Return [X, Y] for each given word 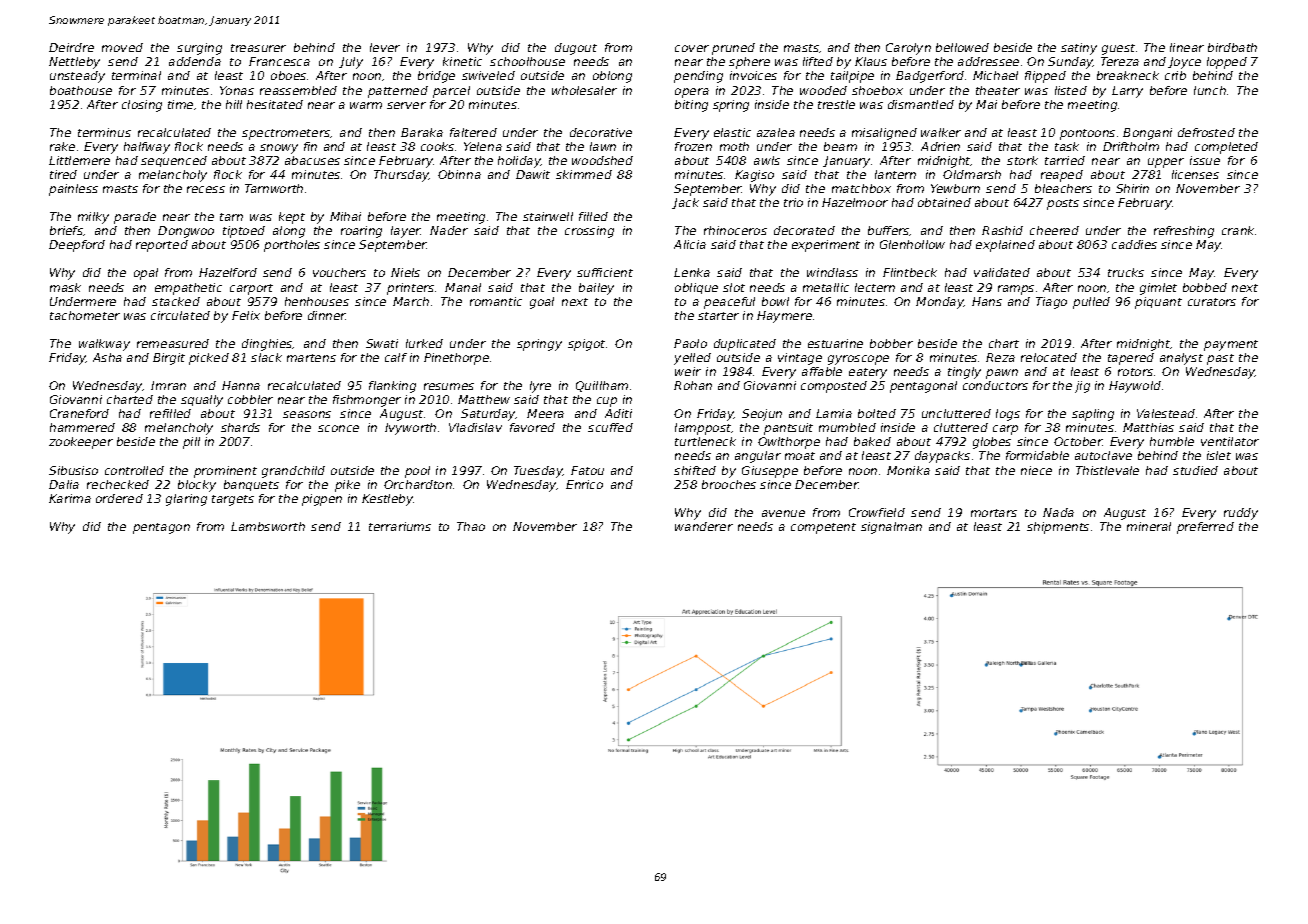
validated [1002, 272]
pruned [733, 49]
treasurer [258, 48]
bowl [775, 301]
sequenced [174, 161]
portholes [292, 246]
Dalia [64, 484]
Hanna [241, 385]
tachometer [85, 315]
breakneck [1128, 75]
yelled [692, 359]
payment [1231, 345]
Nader [449, 230]
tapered [1131, 359]
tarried [1065, 160]
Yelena [483, 146]
